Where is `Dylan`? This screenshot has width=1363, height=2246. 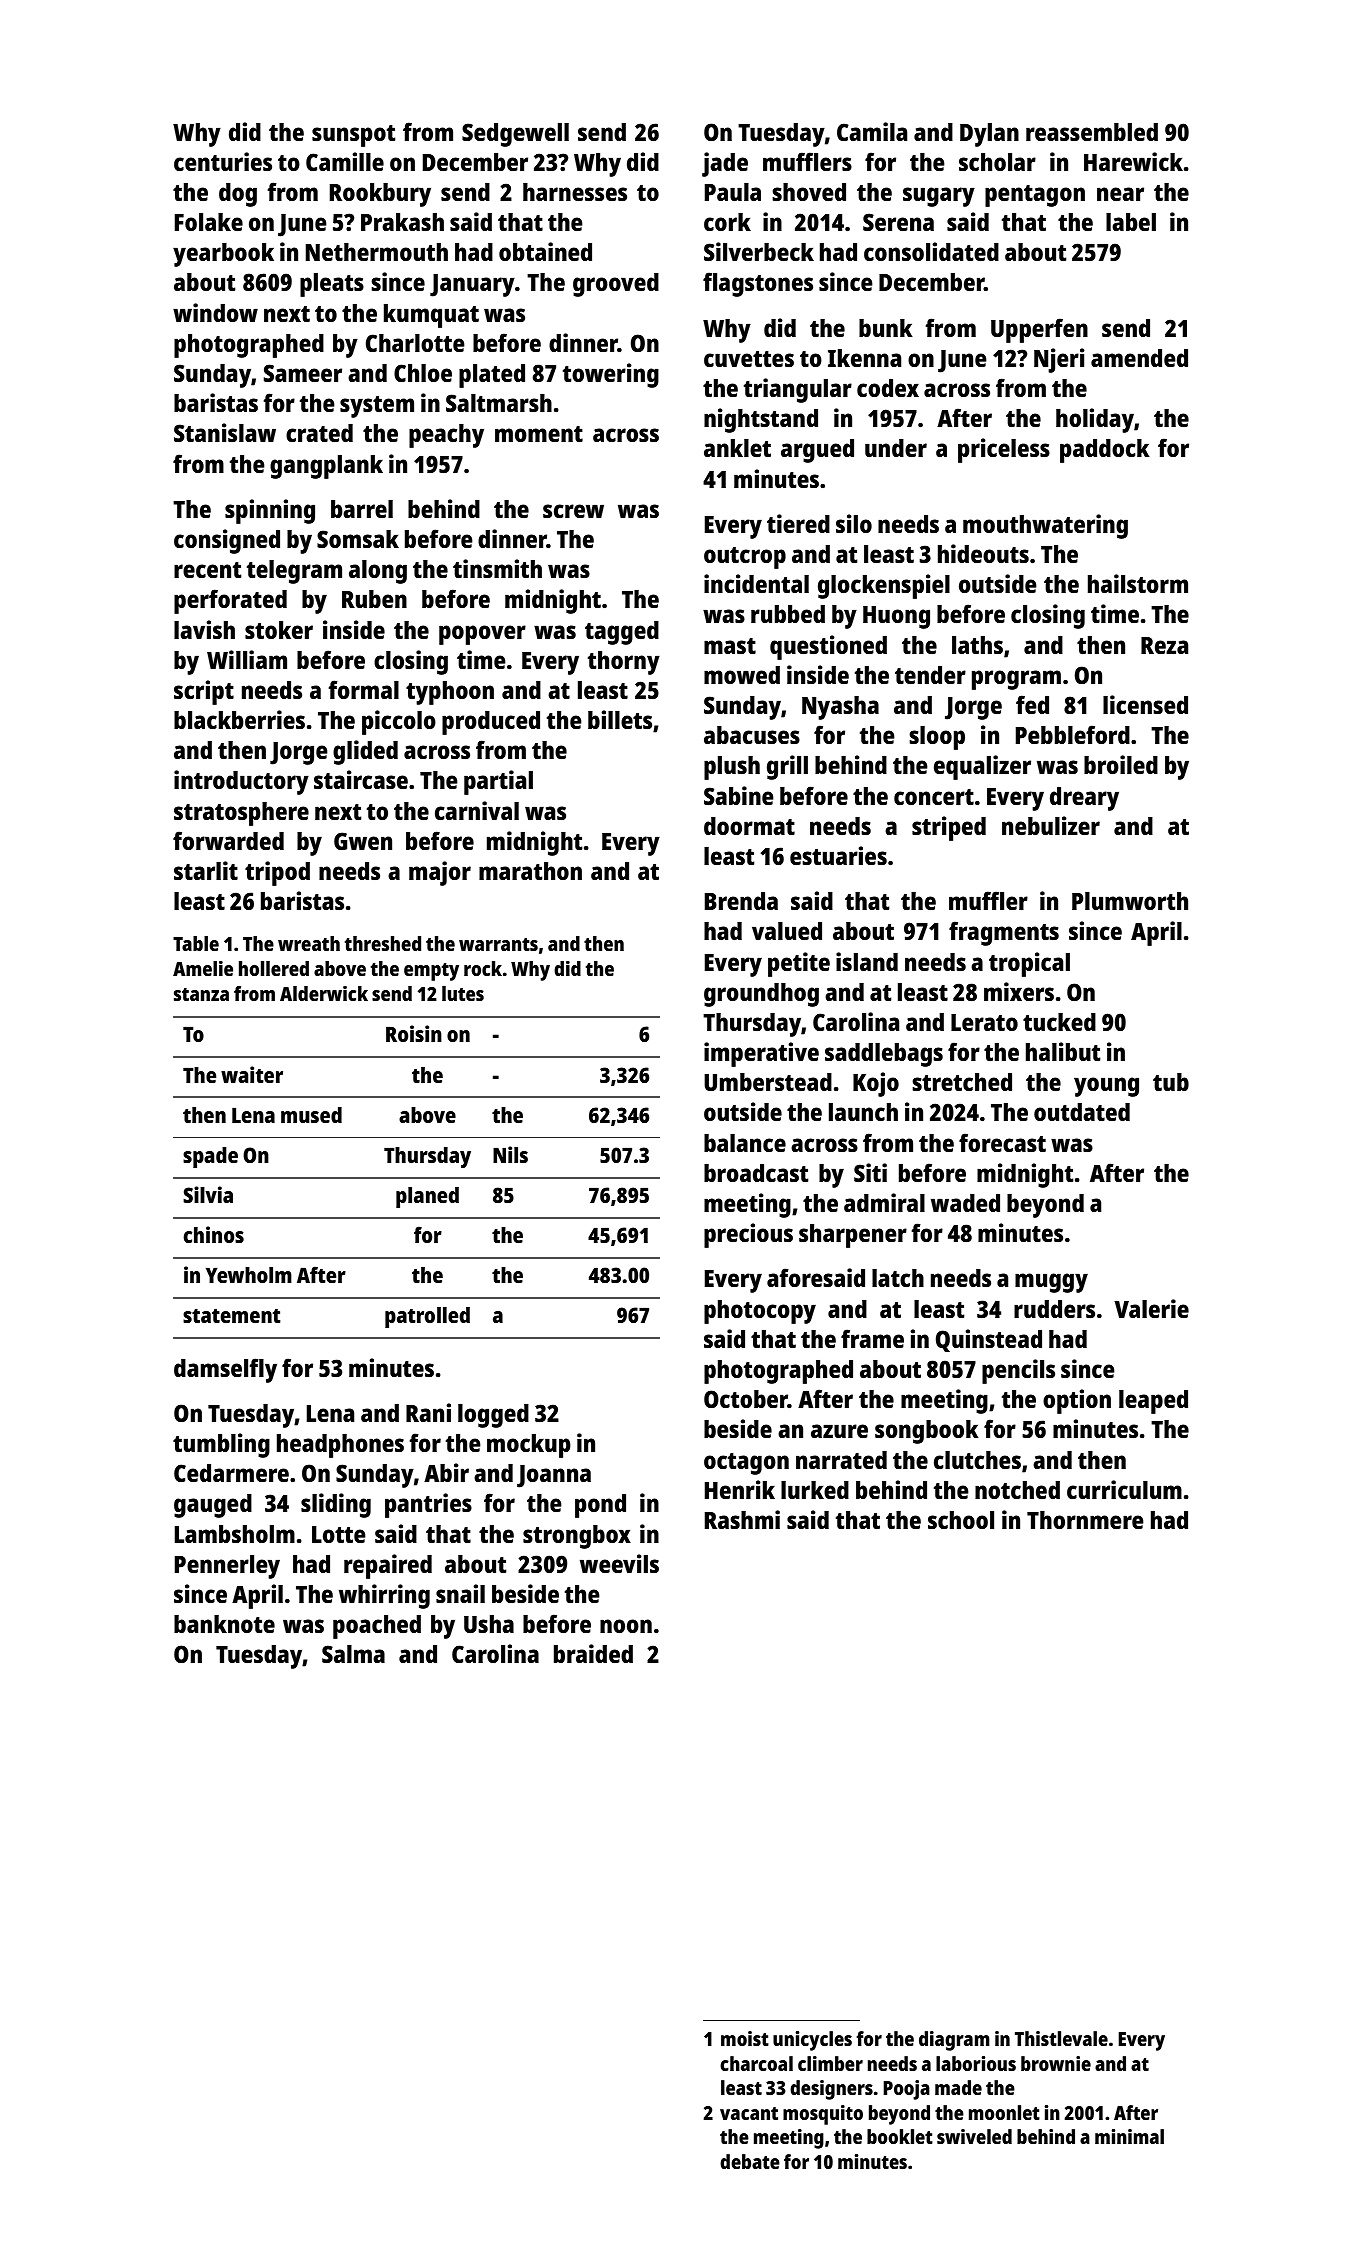
Dylan is located at coordinates (989, 135).
